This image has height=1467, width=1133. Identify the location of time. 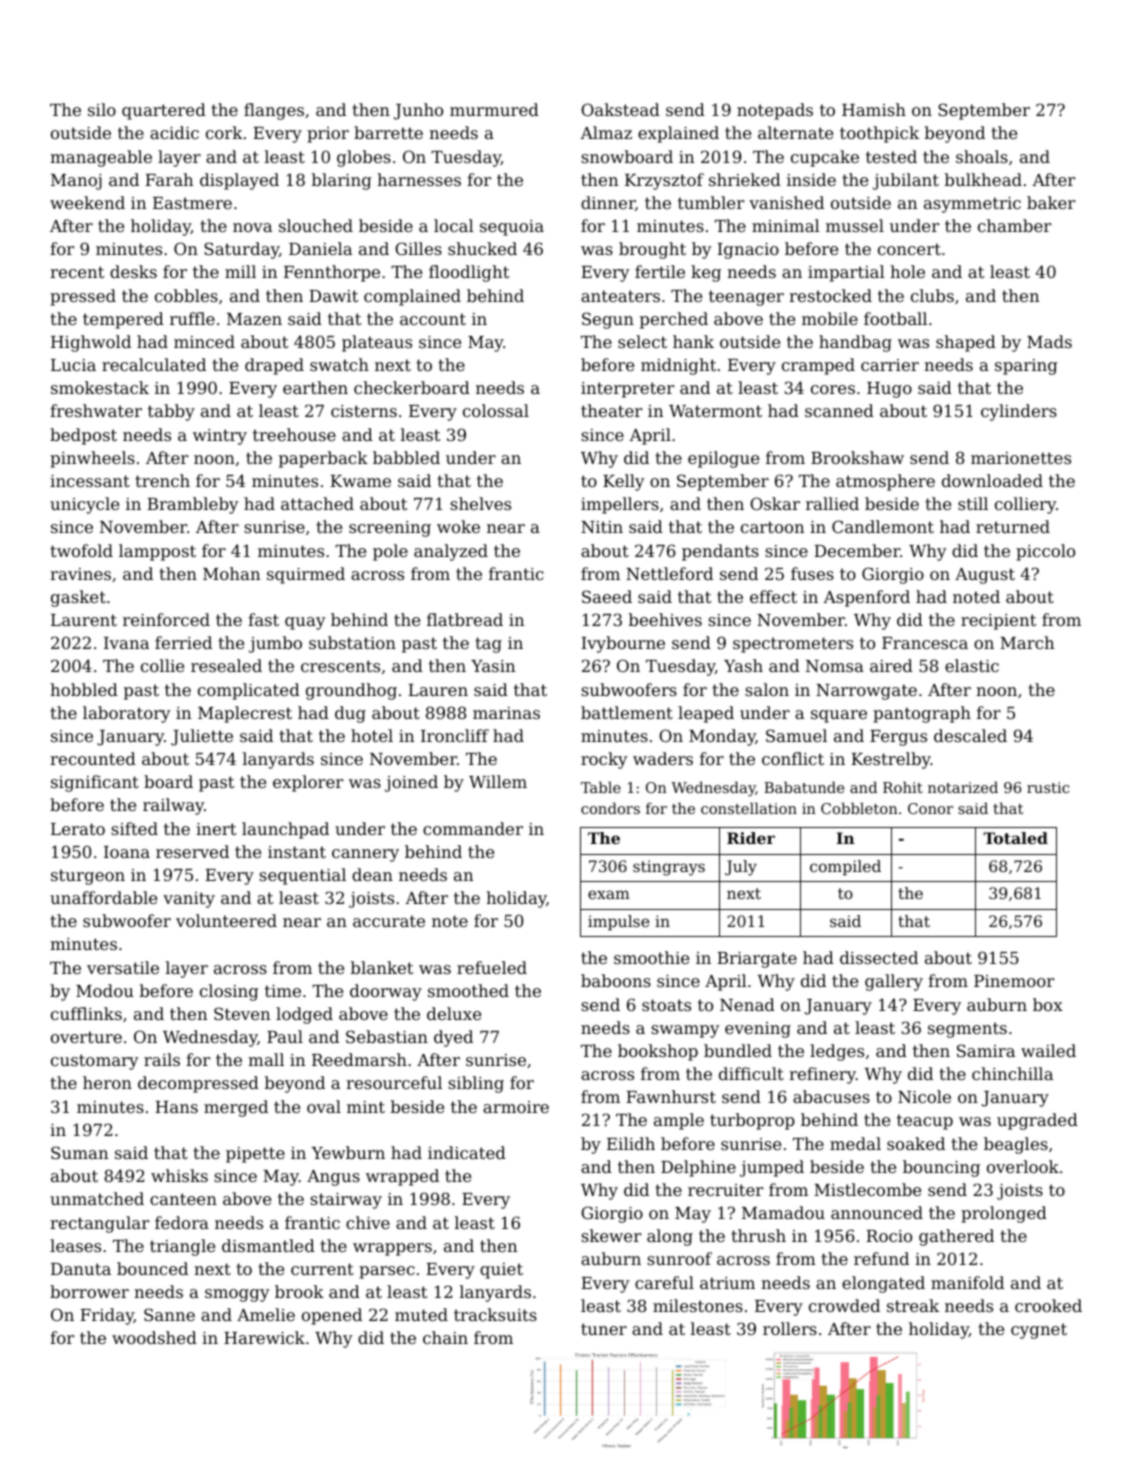
(283, 991).
